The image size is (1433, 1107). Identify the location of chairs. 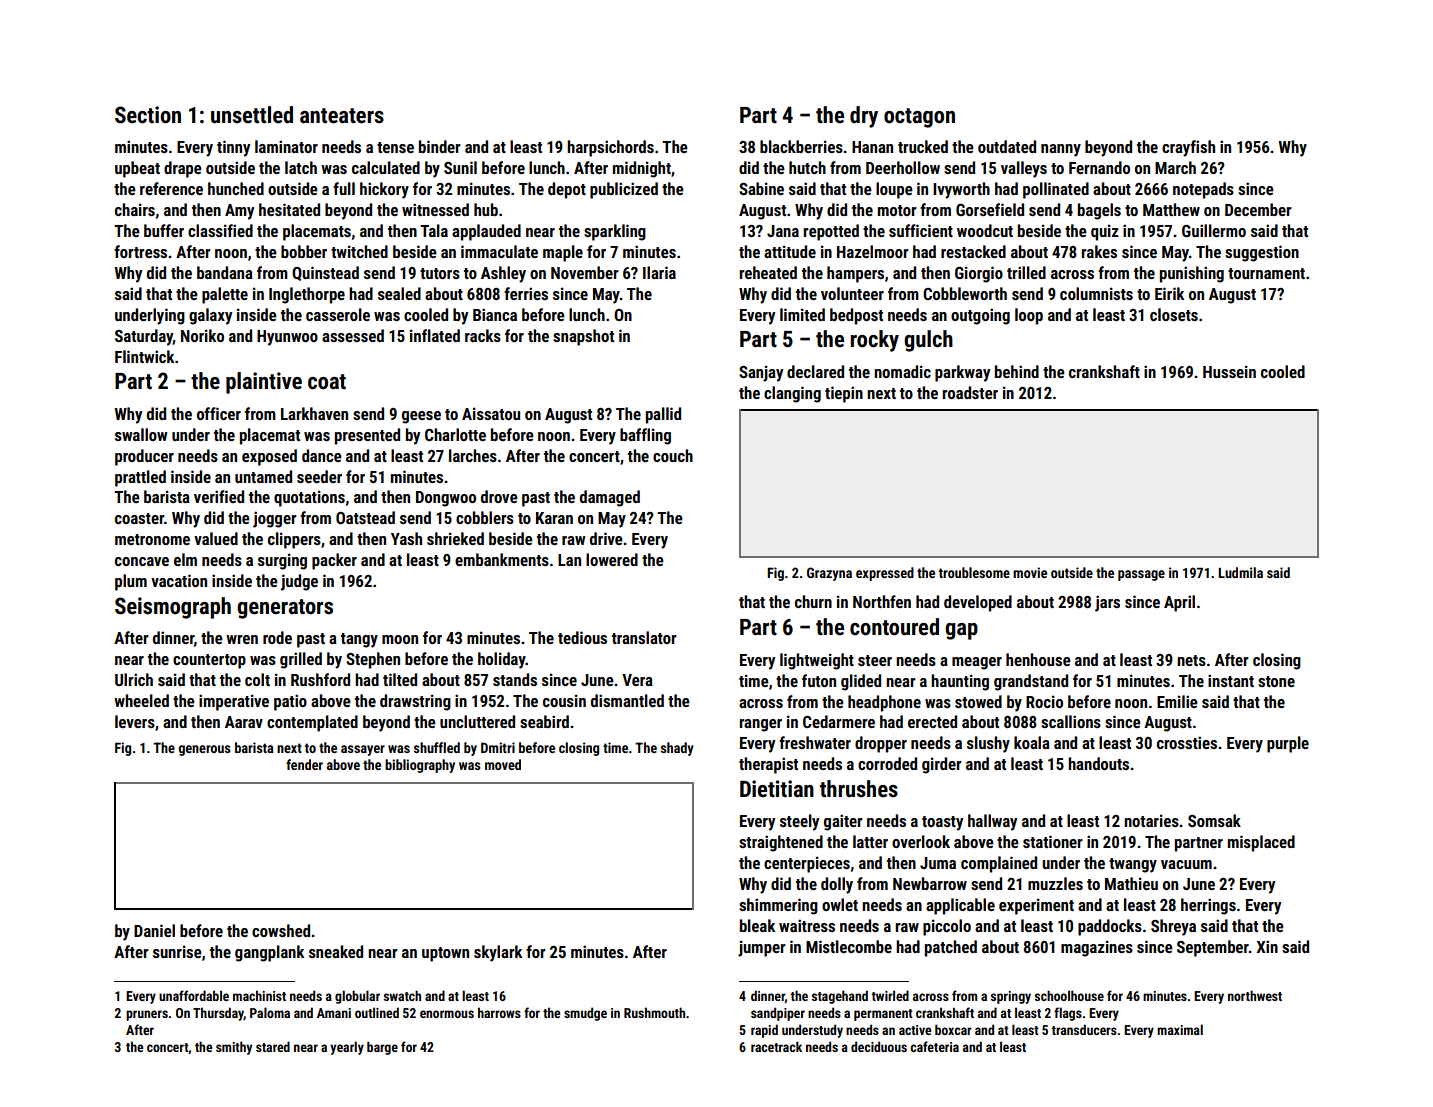
(135, 209).
